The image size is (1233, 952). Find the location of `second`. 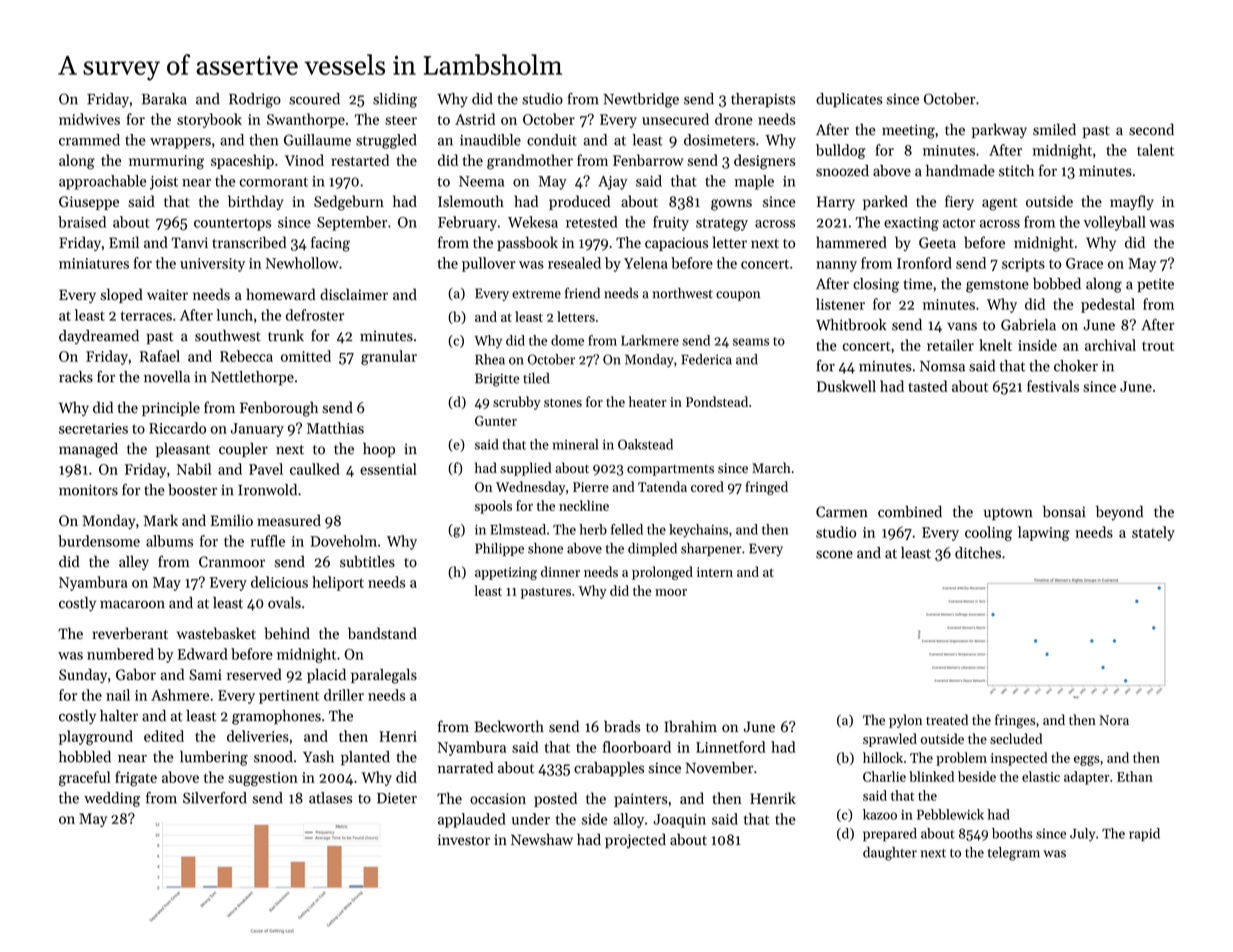

second is located at coordinates (1151, 129).
